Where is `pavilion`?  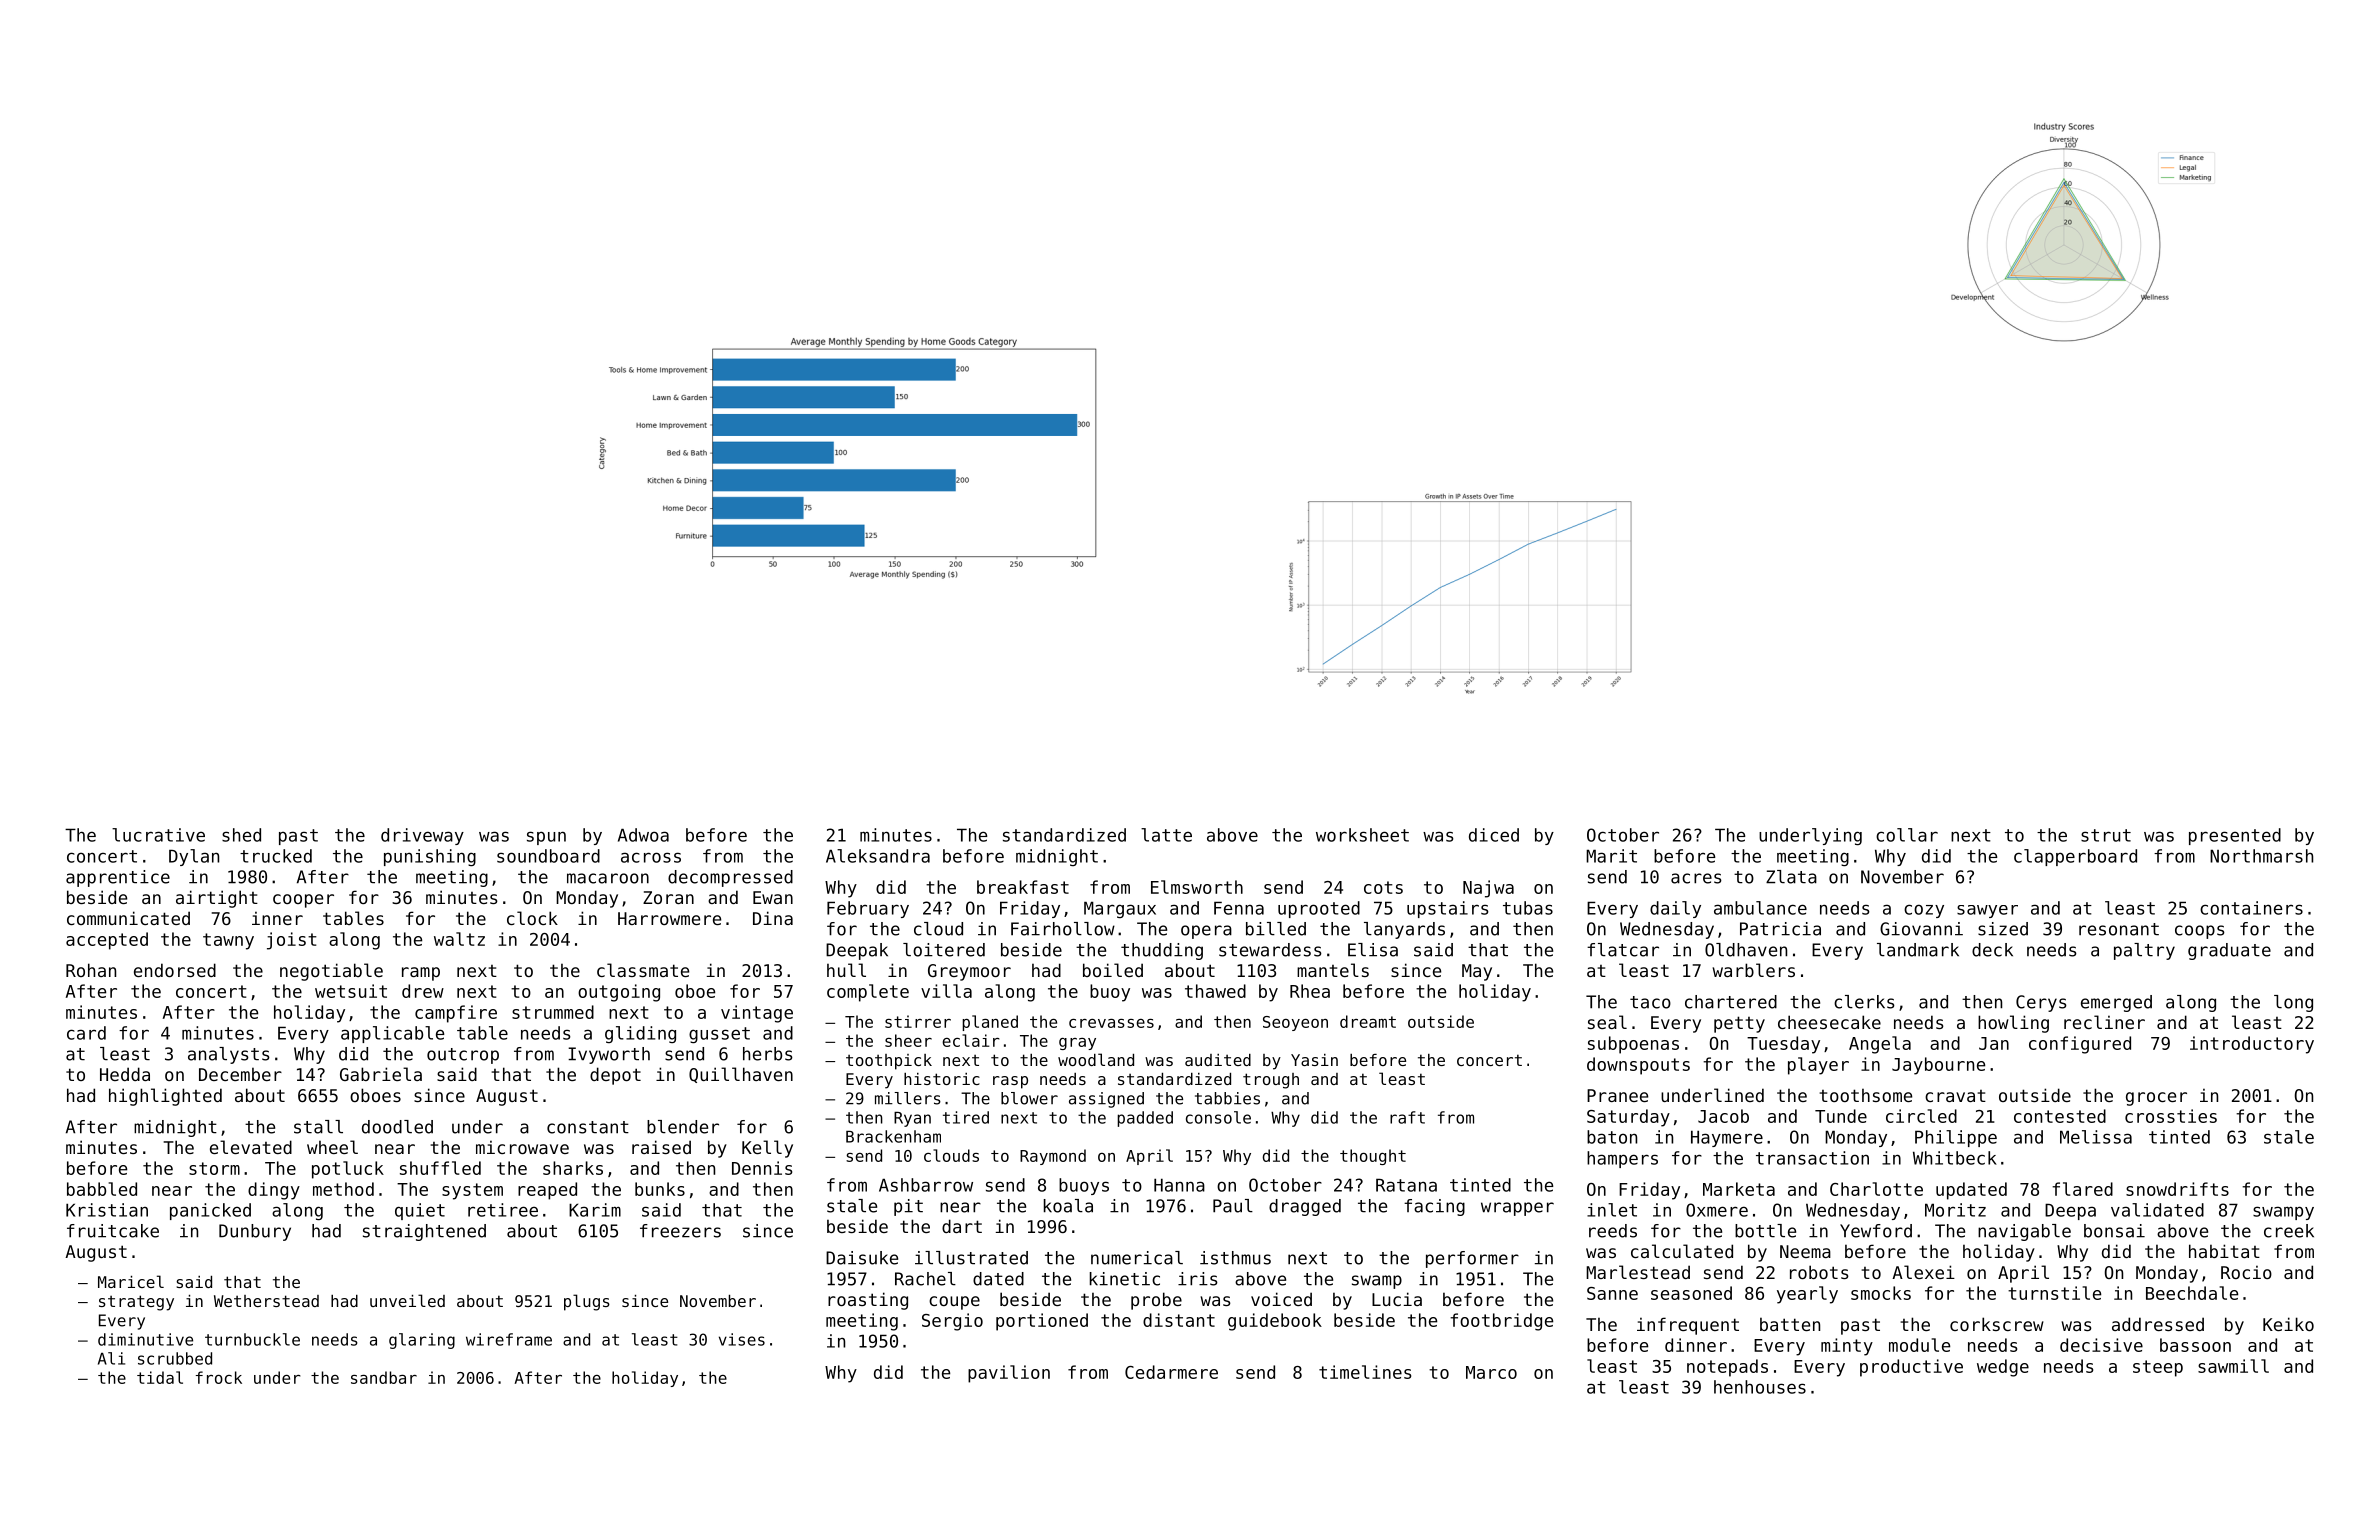 pavilion is located at coordinates (1009, 1374).
